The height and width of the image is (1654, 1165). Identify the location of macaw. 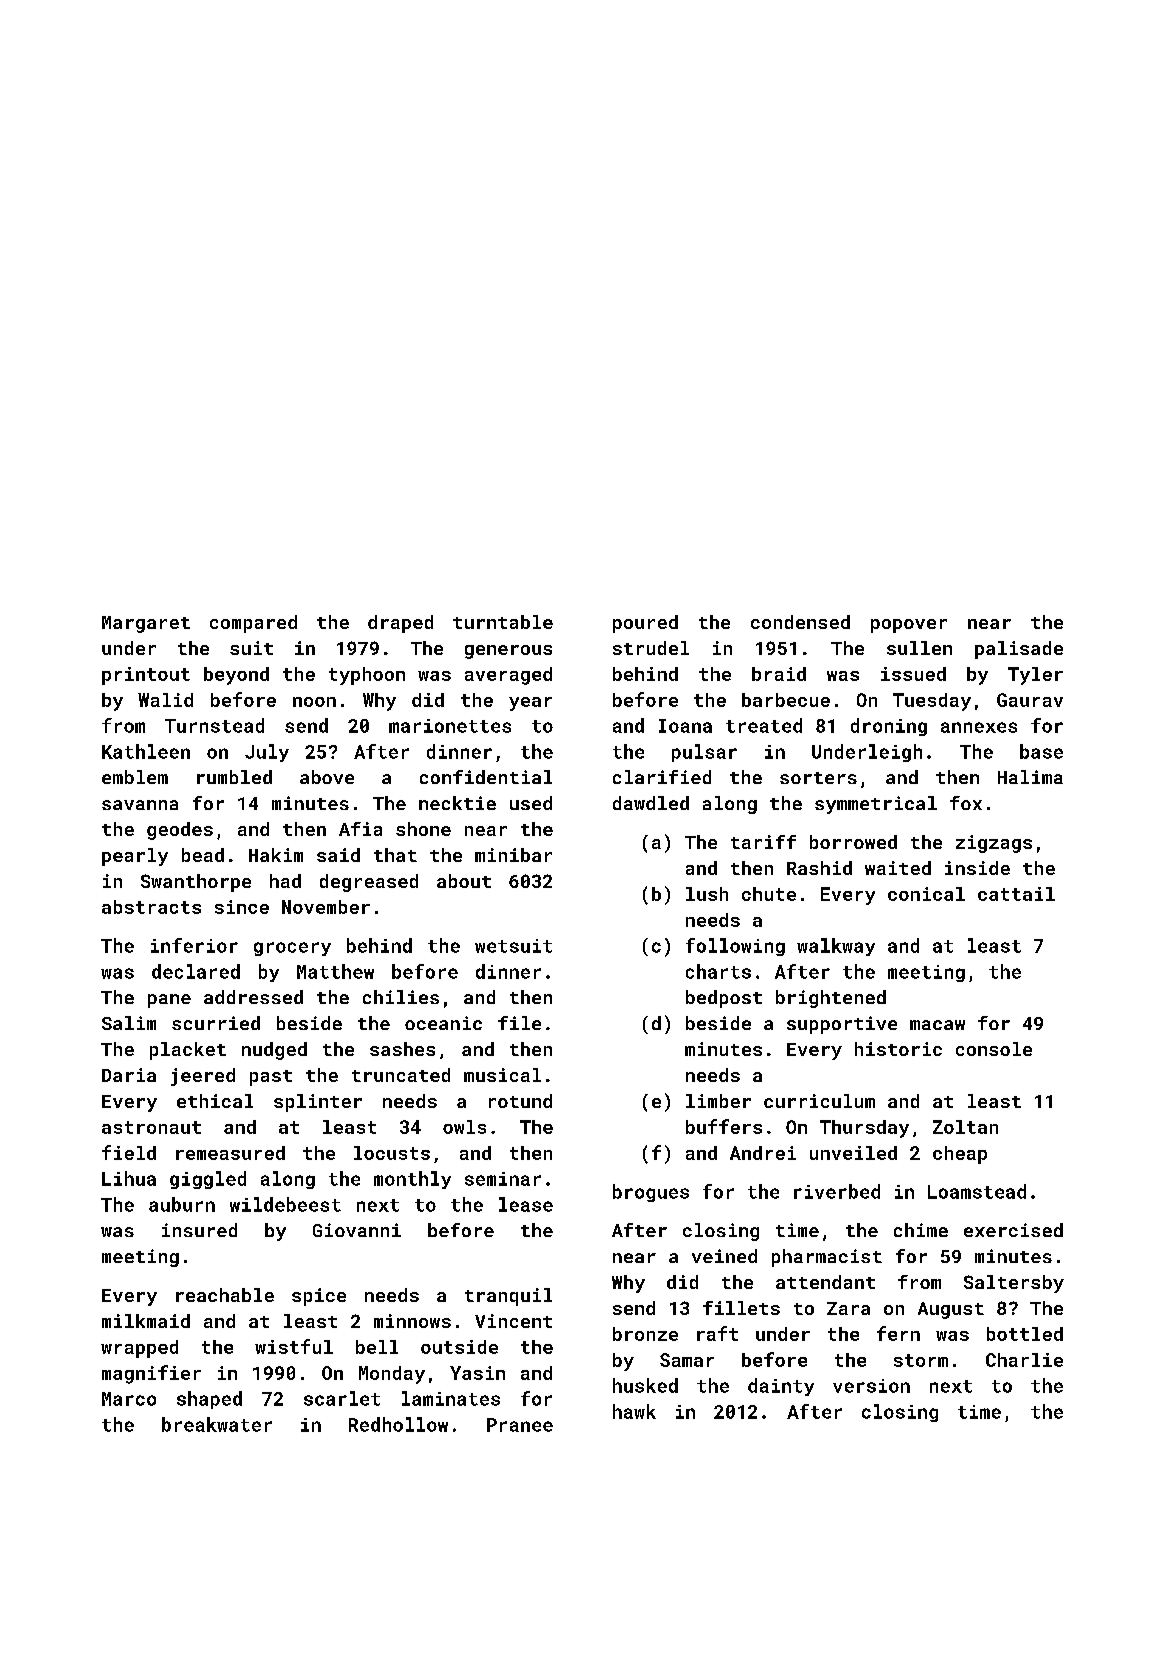
(937, 1025).
